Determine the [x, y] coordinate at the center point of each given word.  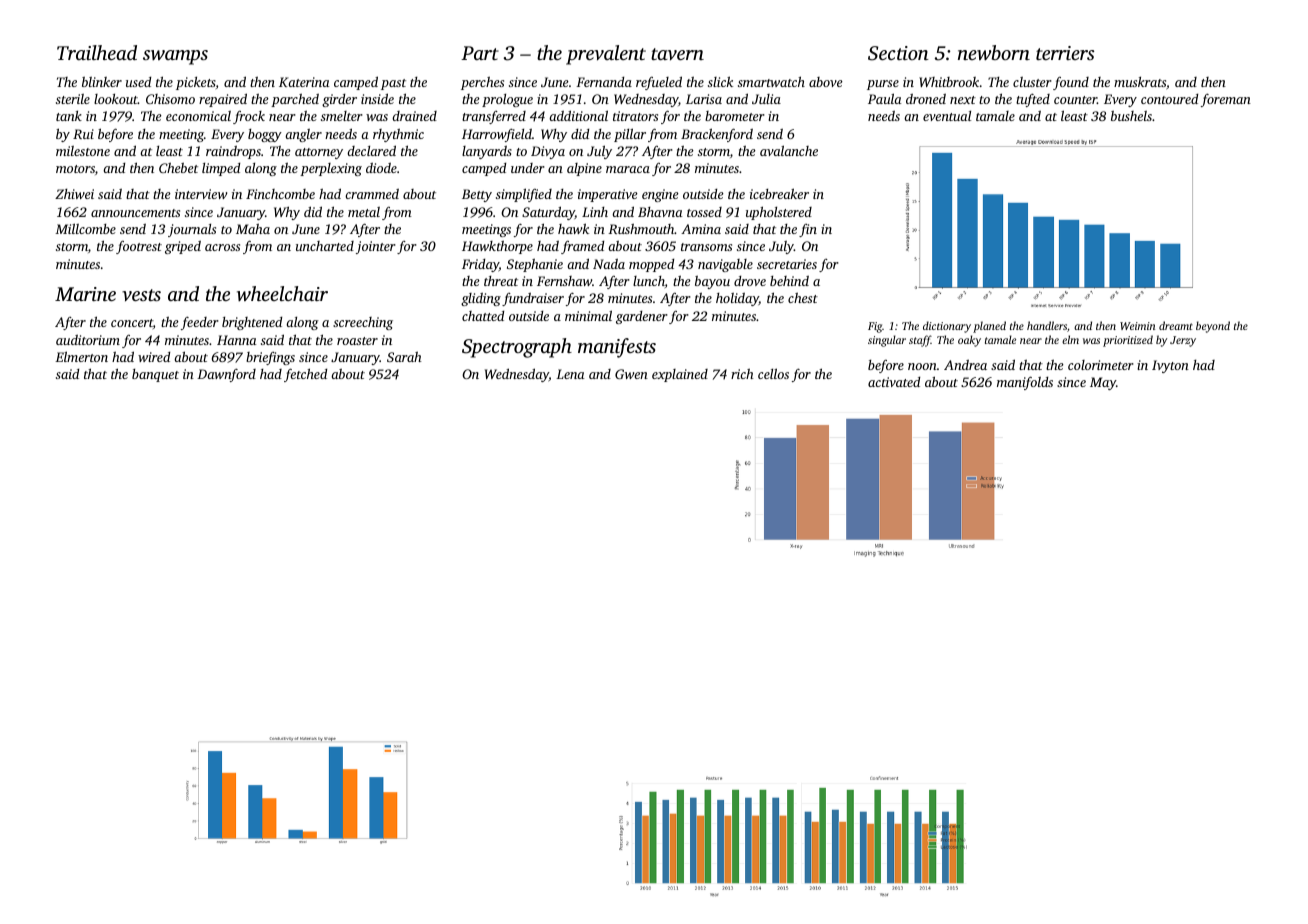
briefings [270, 358]
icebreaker [779, 193]
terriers [1065, 53]
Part [480, 53]
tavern [677, 54]
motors [75, 169]
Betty [477, 195]
